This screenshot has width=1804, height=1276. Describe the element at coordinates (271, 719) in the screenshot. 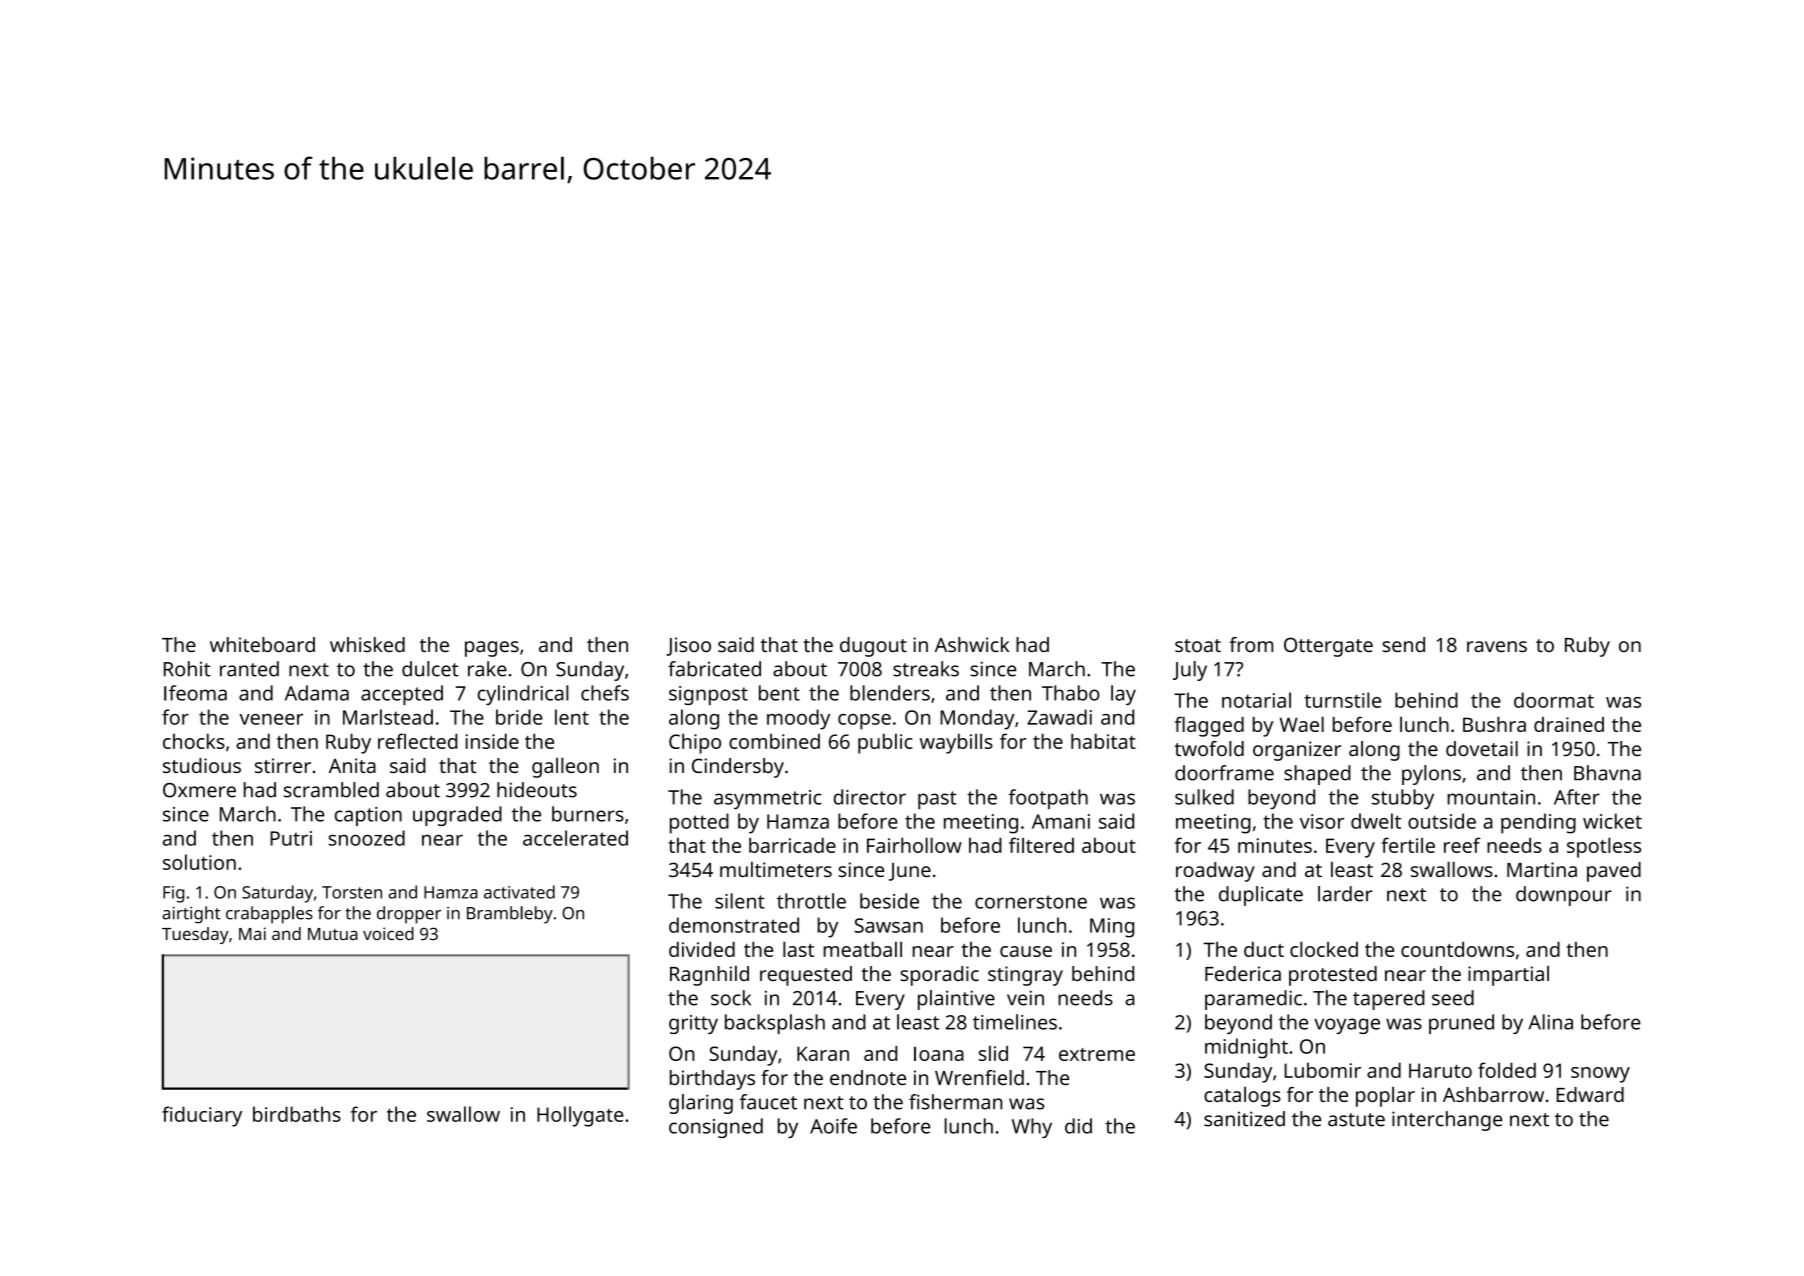

I see `veneer` at that location.
